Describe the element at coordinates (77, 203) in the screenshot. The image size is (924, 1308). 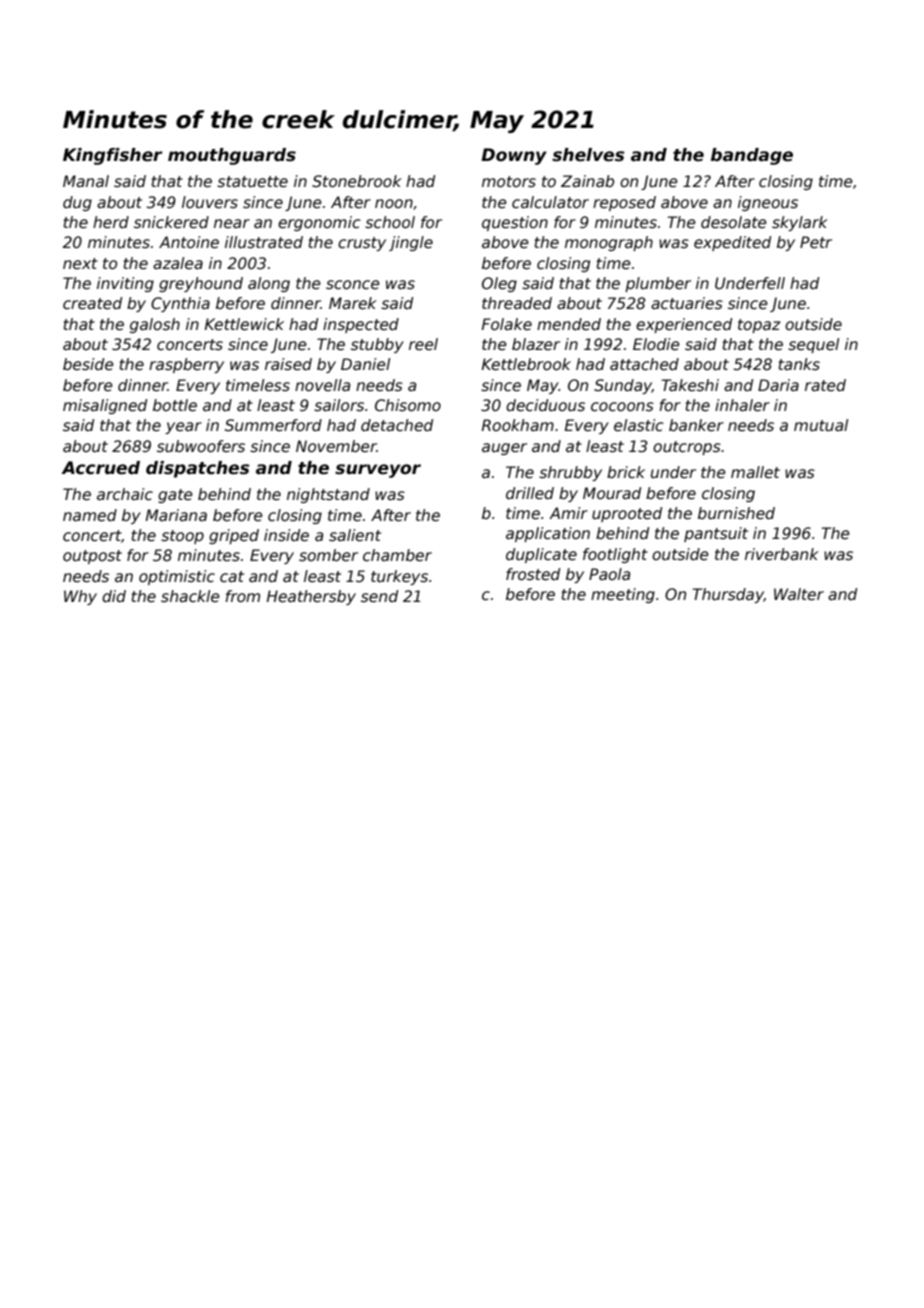
I see `dug` at that location.
